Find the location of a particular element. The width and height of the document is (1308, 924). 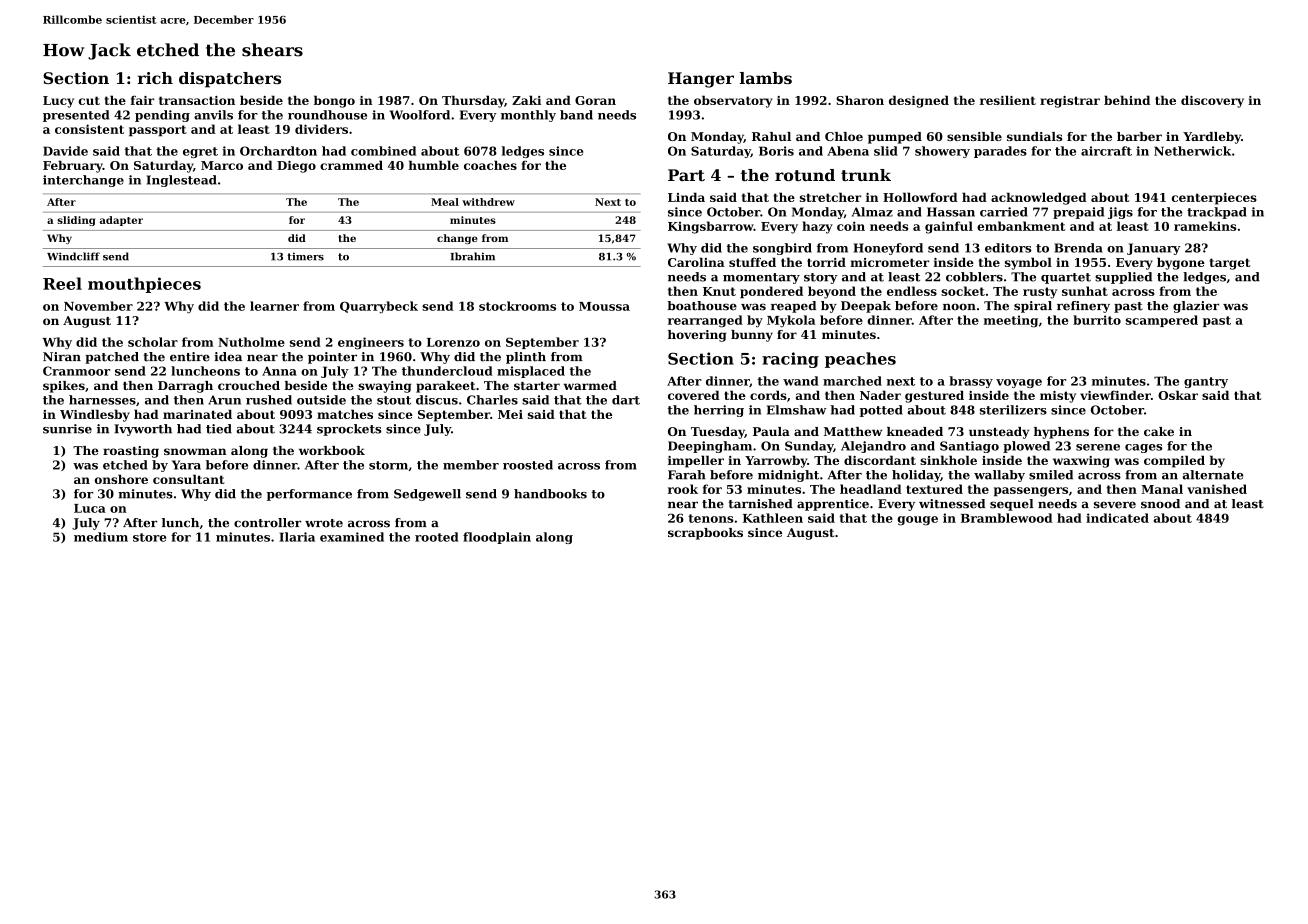

sundials is located at coordinates (1034, 136).
